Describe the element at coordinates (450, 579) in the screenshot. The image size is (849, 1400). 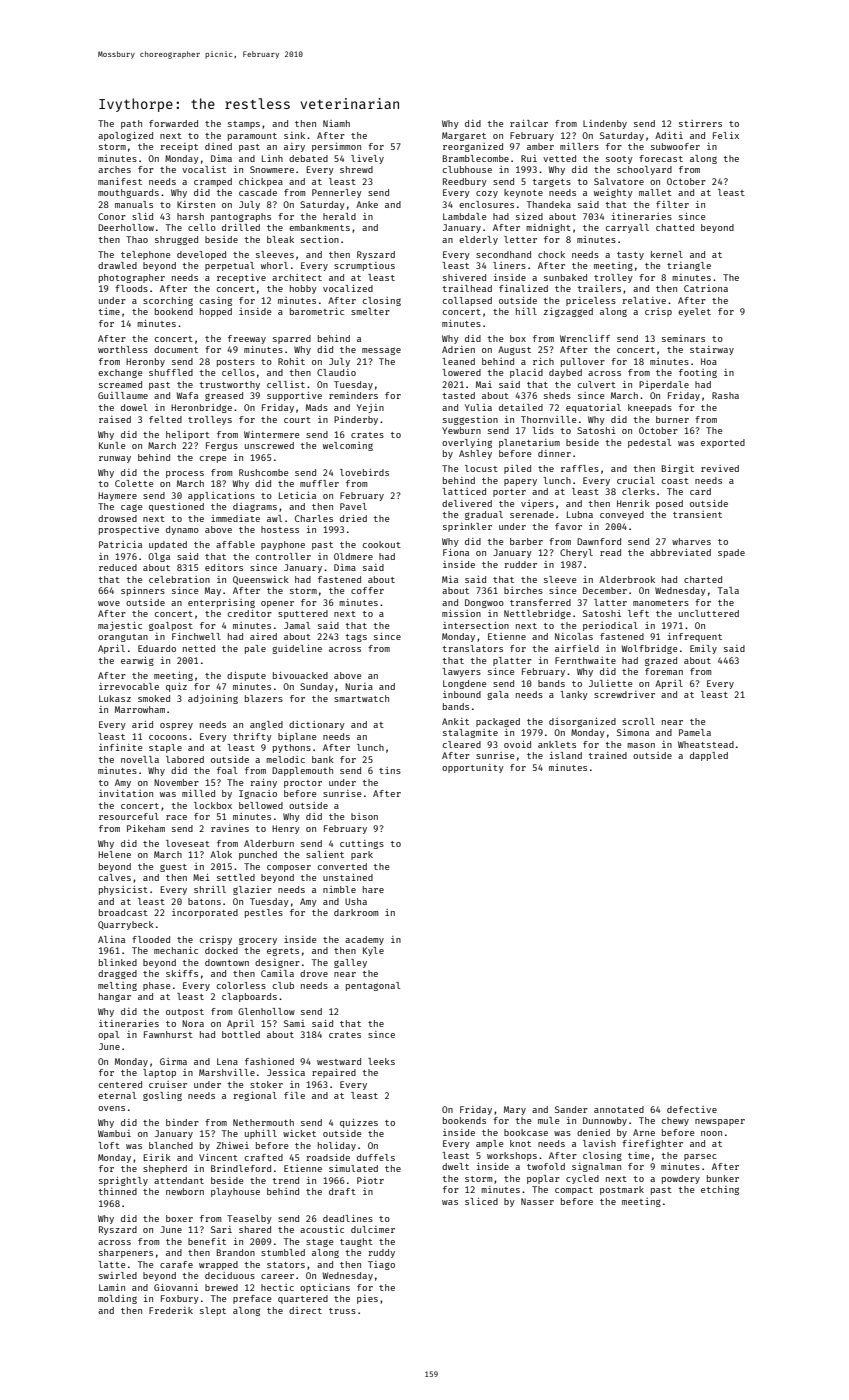
I see `Mia` at that location.
